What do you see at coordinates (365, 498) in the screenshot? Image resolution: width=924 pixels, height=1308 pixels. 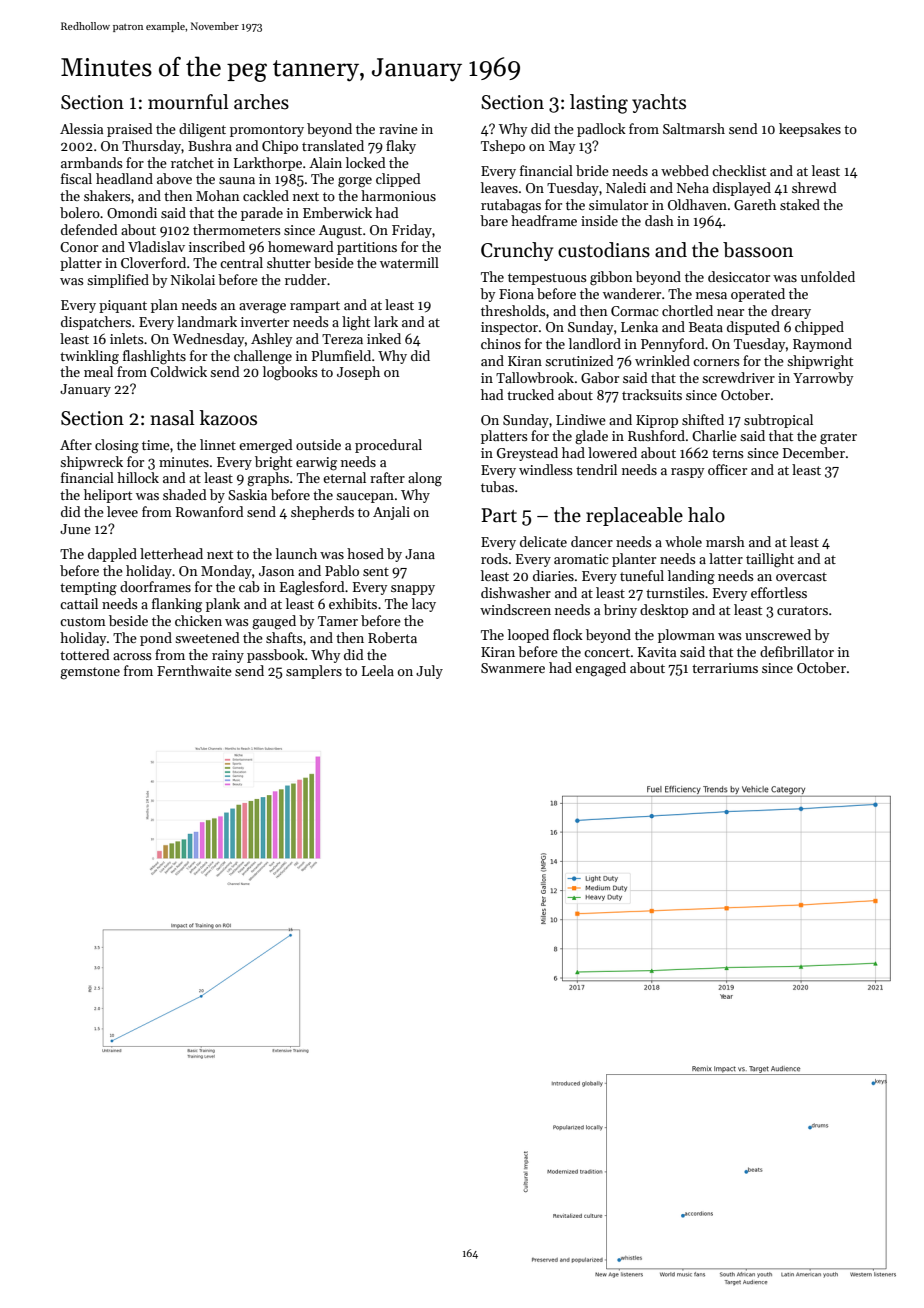 I see `saucepan` at bounding box center [365, 498].
